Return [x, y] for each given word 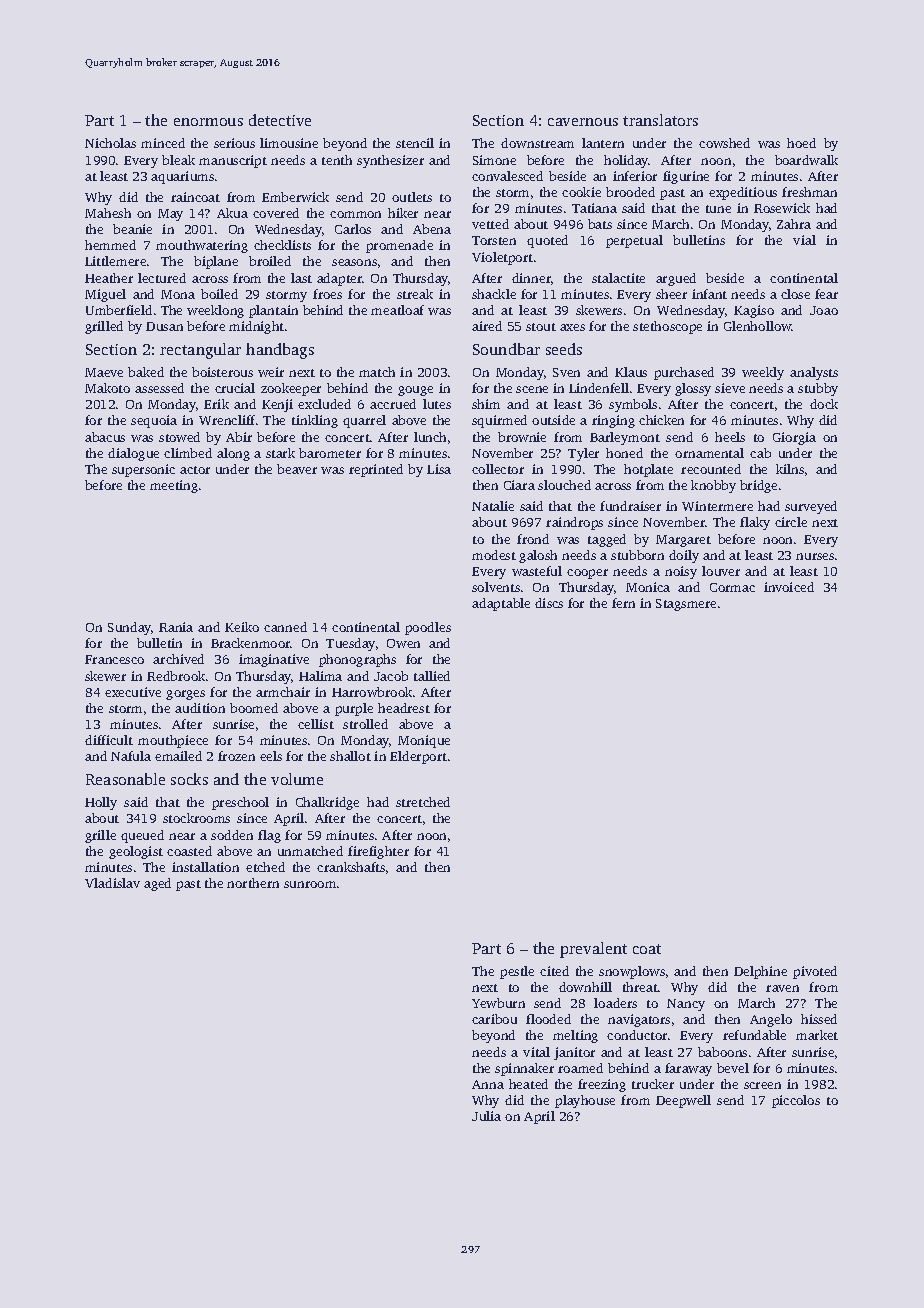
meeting [174, 486]
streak [415, 294]
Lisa [439, 469]
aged [157, 884]
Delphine [760, 972]
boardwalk [806, 160]
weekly [763, 373]
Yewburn [498, 1003]
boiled [219, 294]
